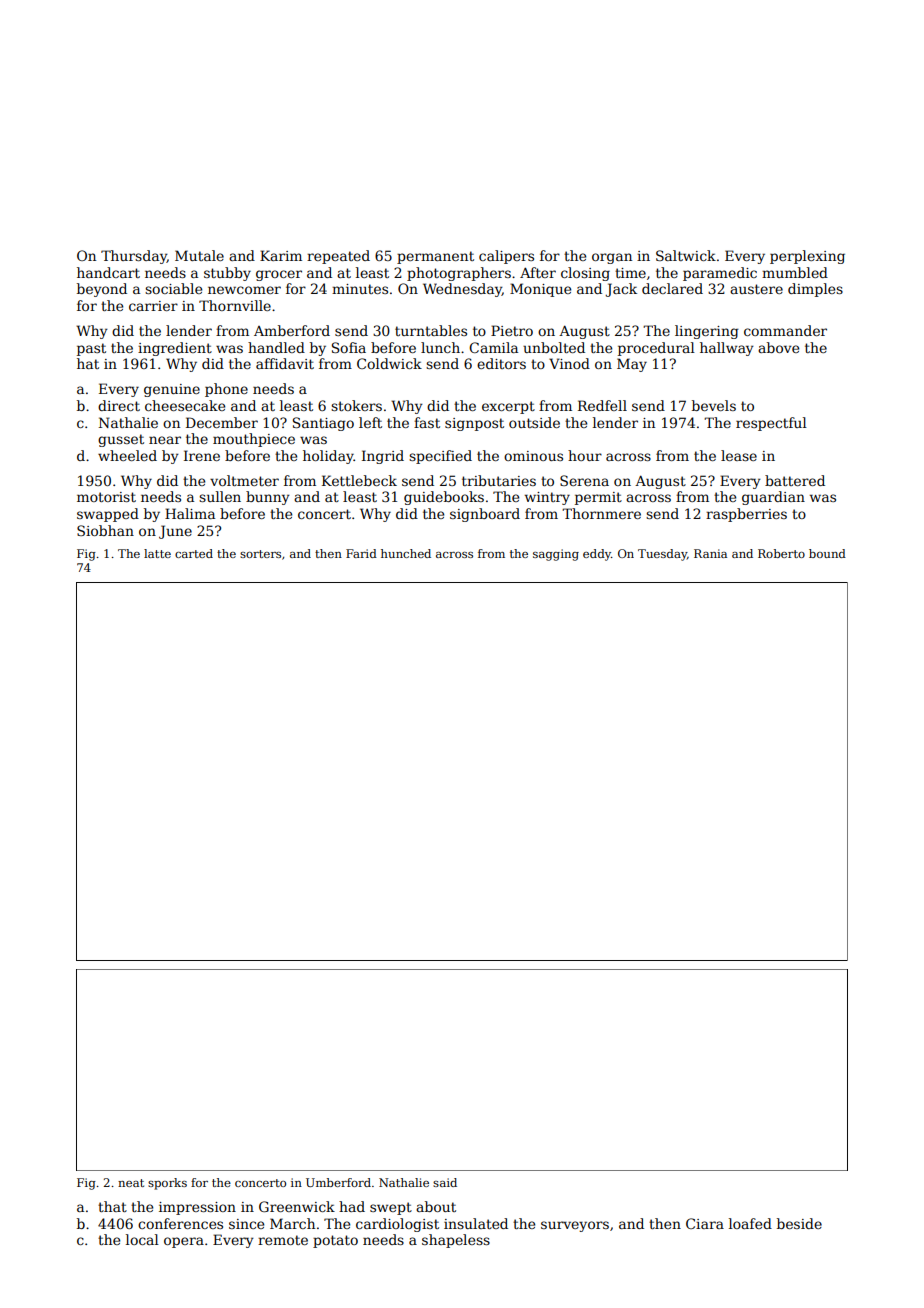 Image resolution: width=924 pixels, height=1308 pixels. Describe the element at coordinates (131, 1183) in the page. I see `neat` at that location.
